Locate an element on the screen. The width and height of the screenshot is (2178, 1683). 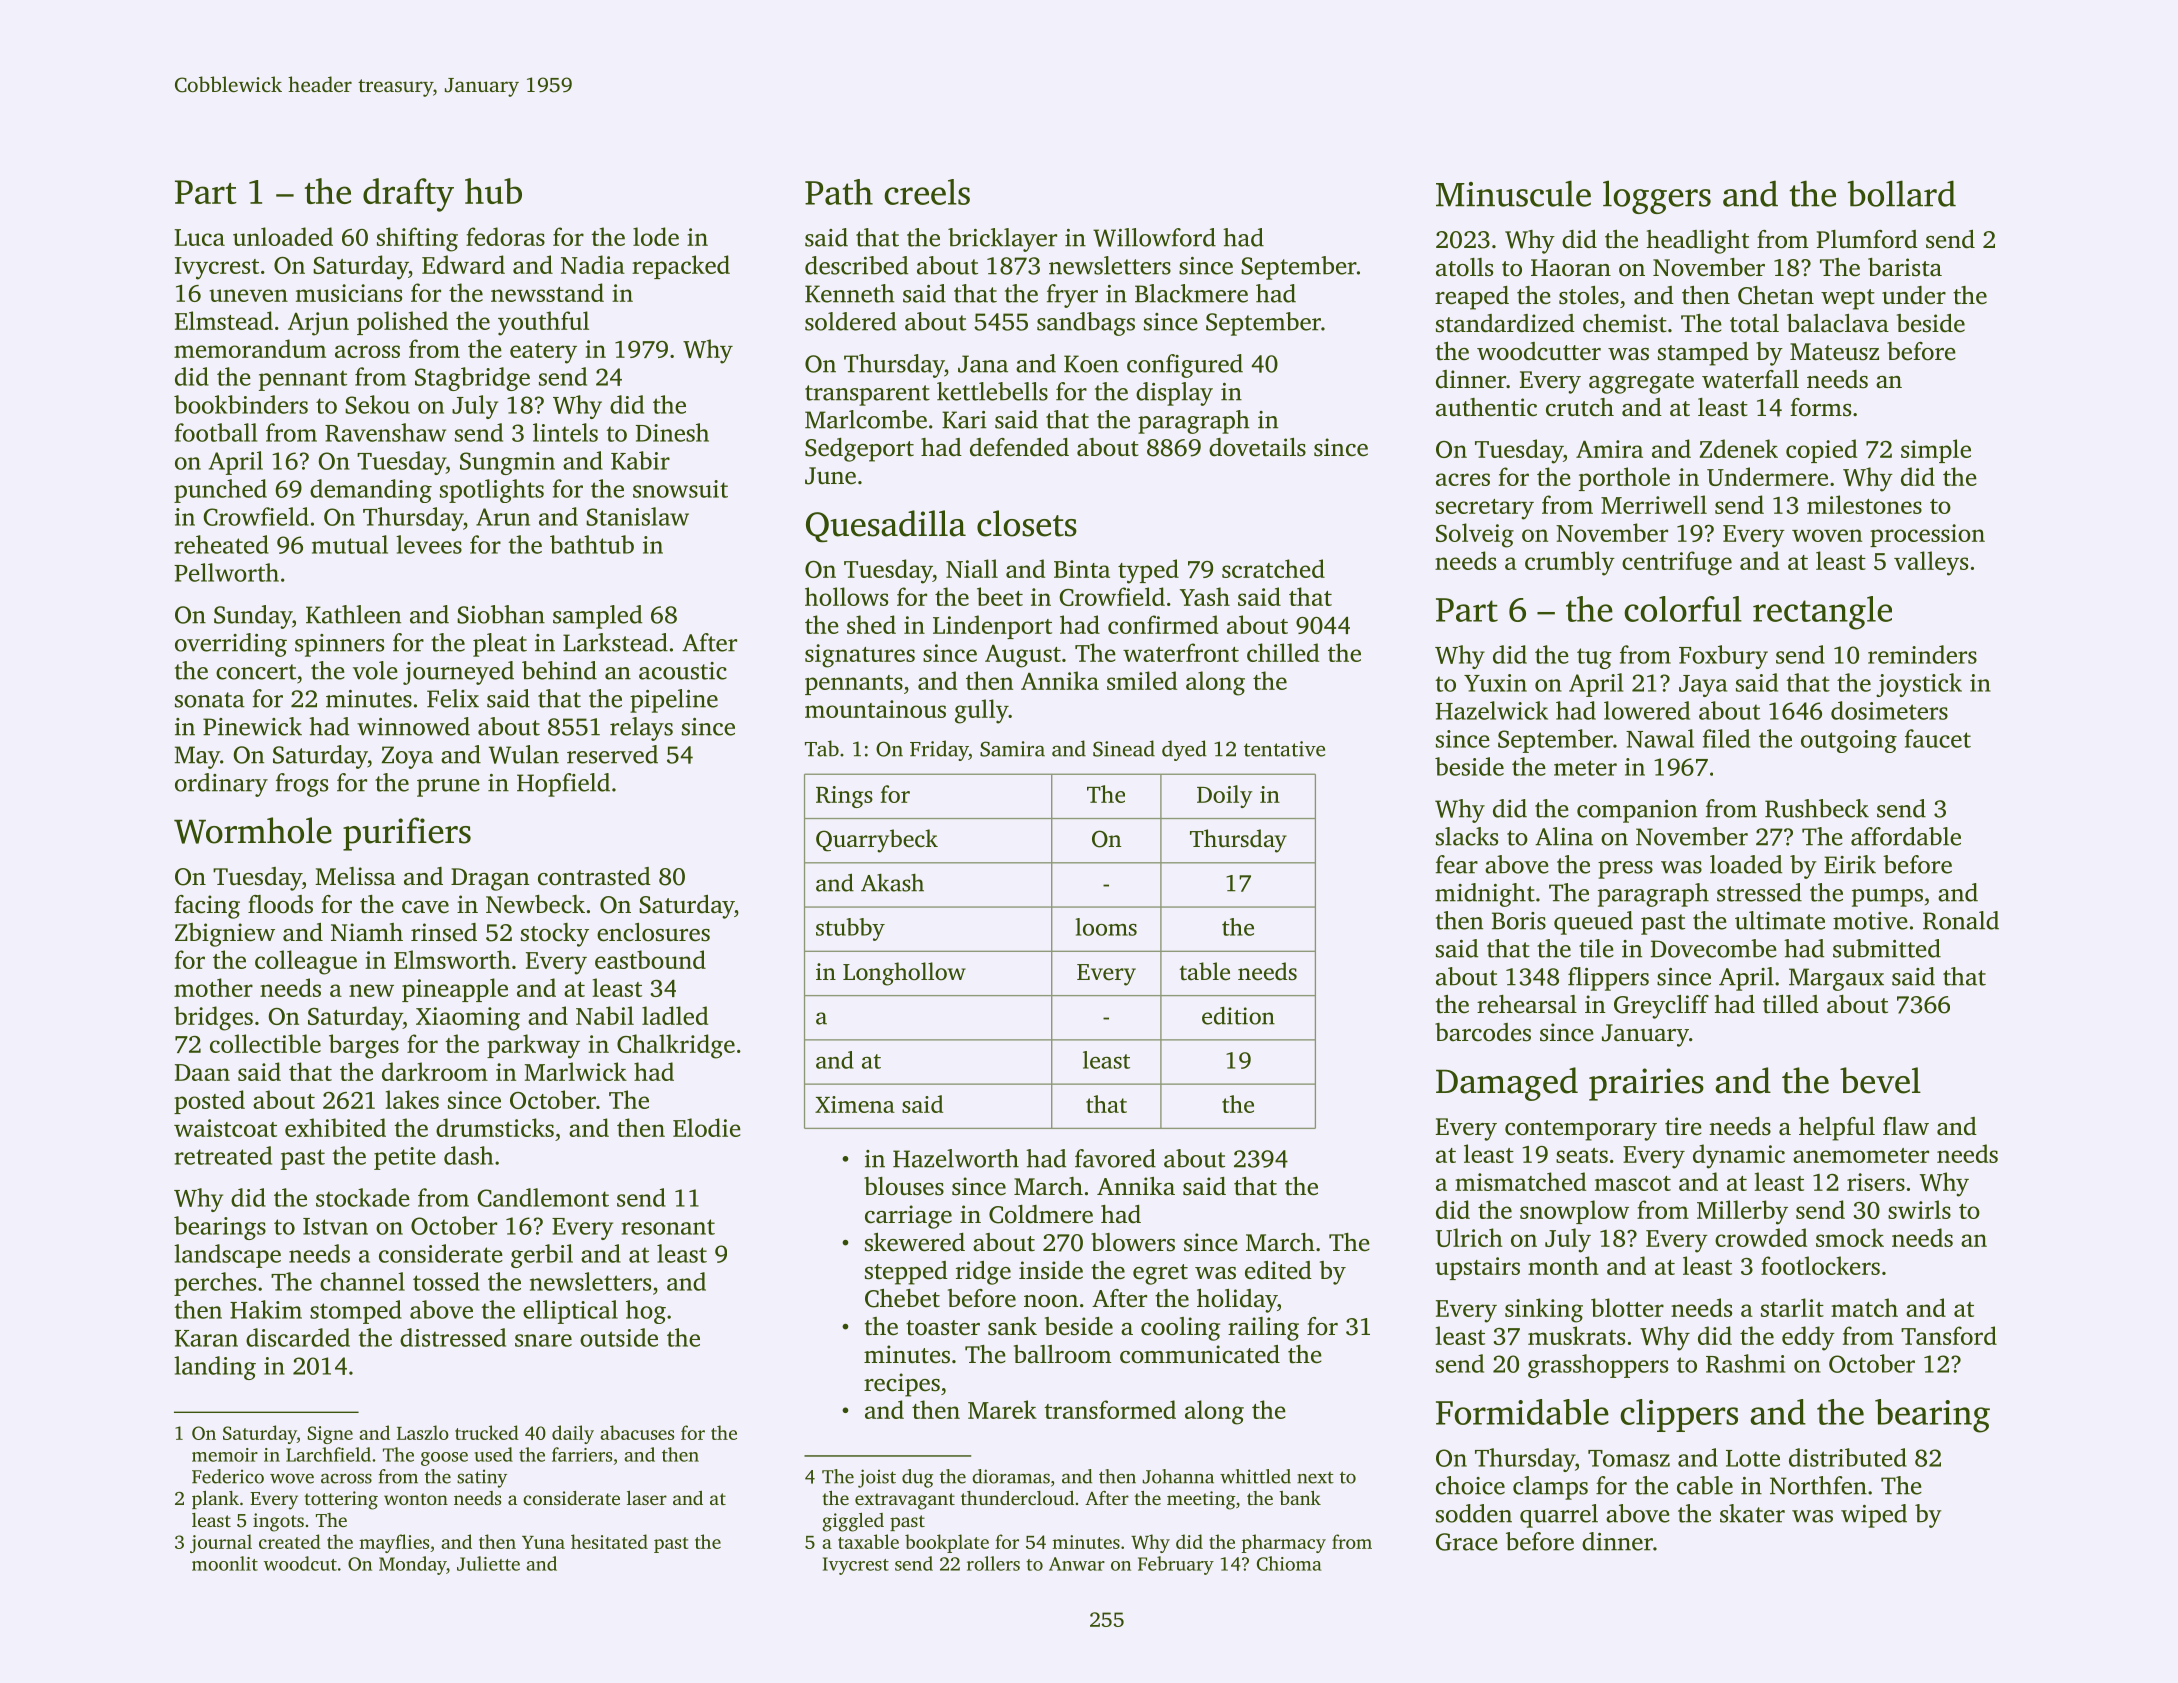
Yuna is located at coordinates (543, 1542).
